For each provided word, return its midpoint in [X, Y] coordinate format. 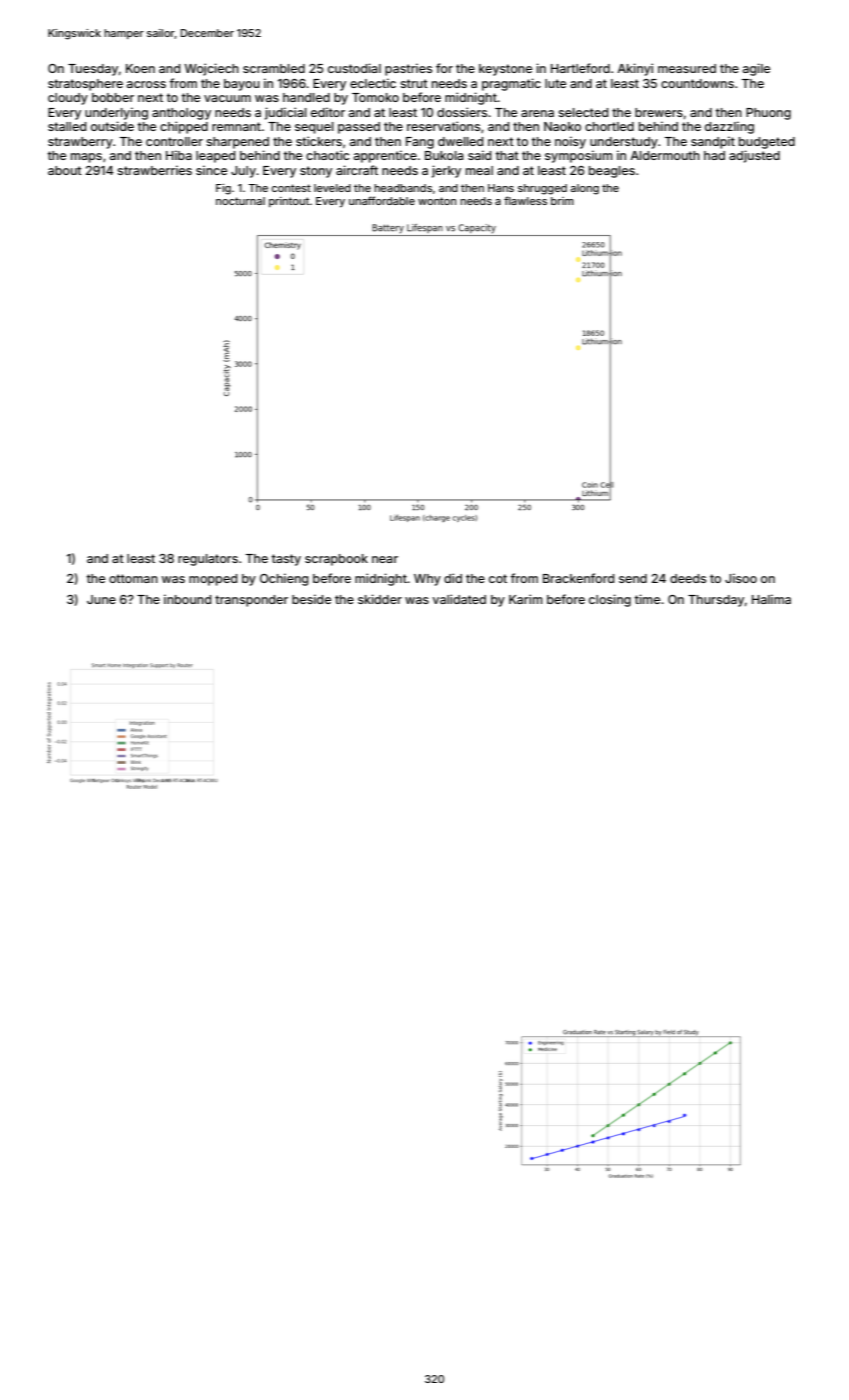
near [385, 559]
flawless [525, 200]
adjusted [754, 156]
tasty [286, 560]
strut [414, 83]
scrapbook [336, 560]
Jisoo [741, 578]
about [65, 170]
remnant [236, 126]
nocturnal [240, 201]
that [507, 155]
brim [562, 201]
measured [687, 68]
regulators [208, 560]
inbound [187, 599]
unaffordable [382, 200]
